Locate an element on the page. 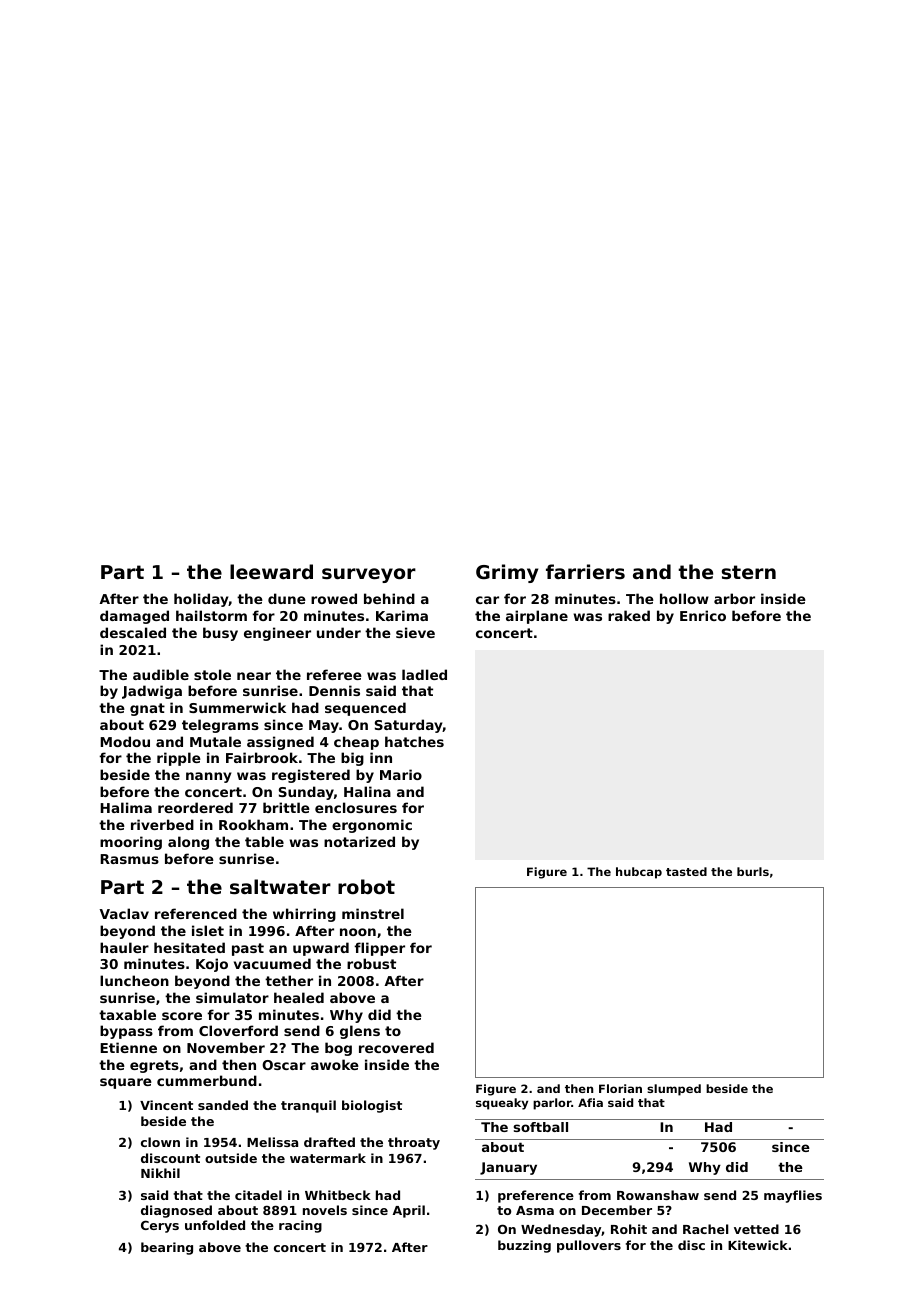  bearing is located at coordinates (167, 1248).
